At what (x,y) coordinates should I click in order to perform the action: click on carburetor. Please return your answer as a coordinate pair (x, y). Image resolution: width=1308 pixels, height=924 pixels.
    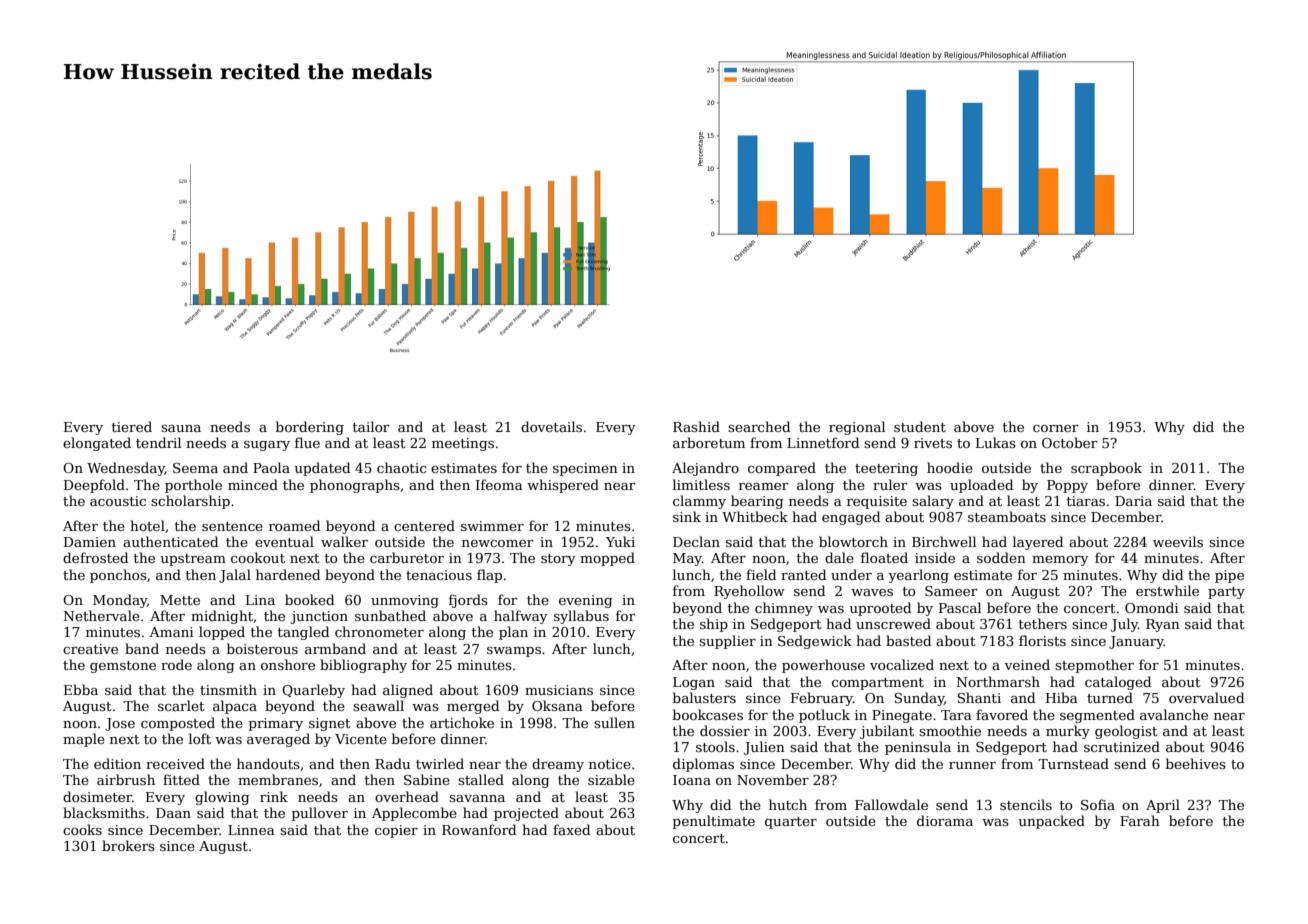
    Looking at the image, I should click on (407, 557).
